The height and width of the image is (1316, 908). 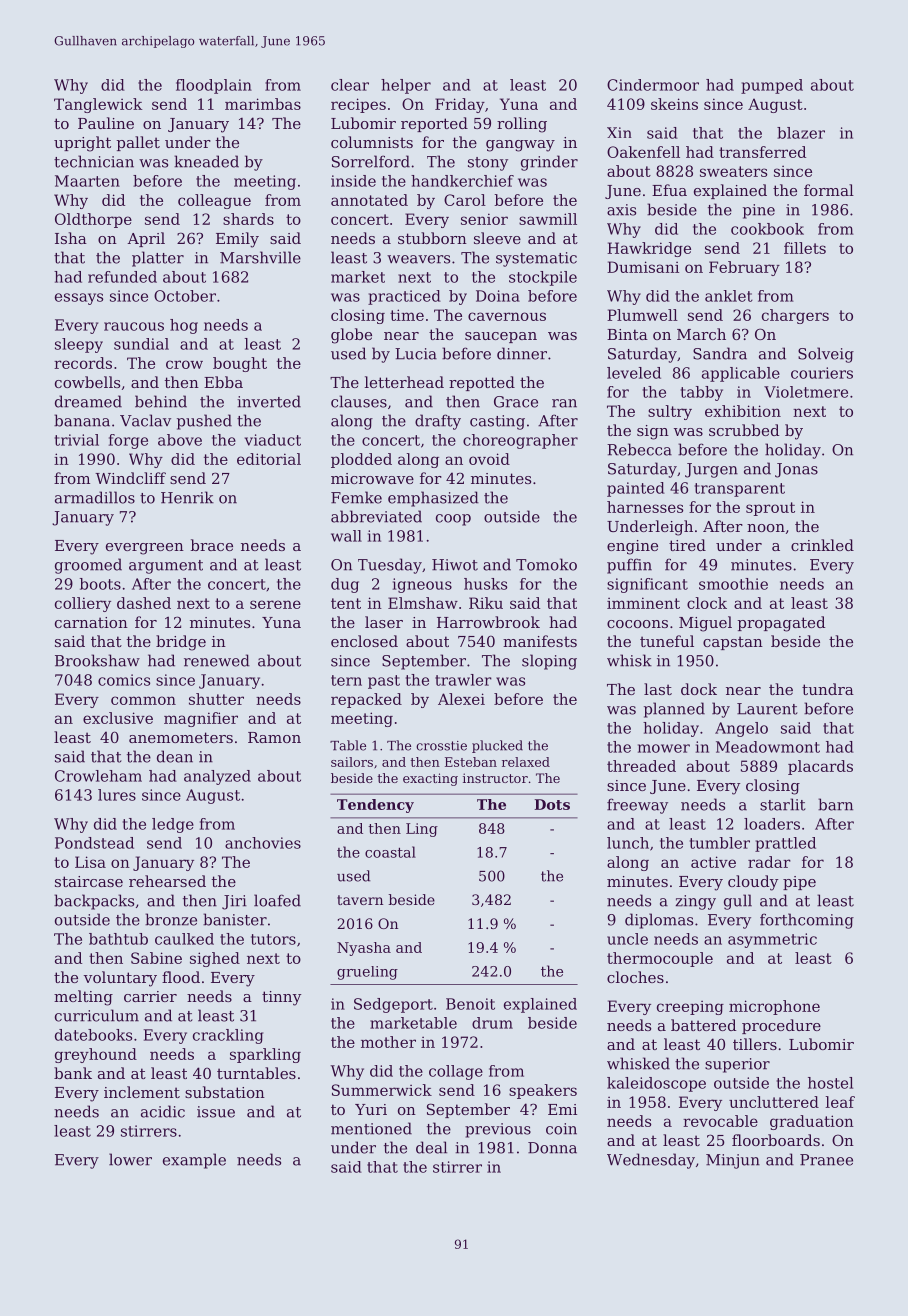 I want to click on dreamed, so click(x=88, y=401).
